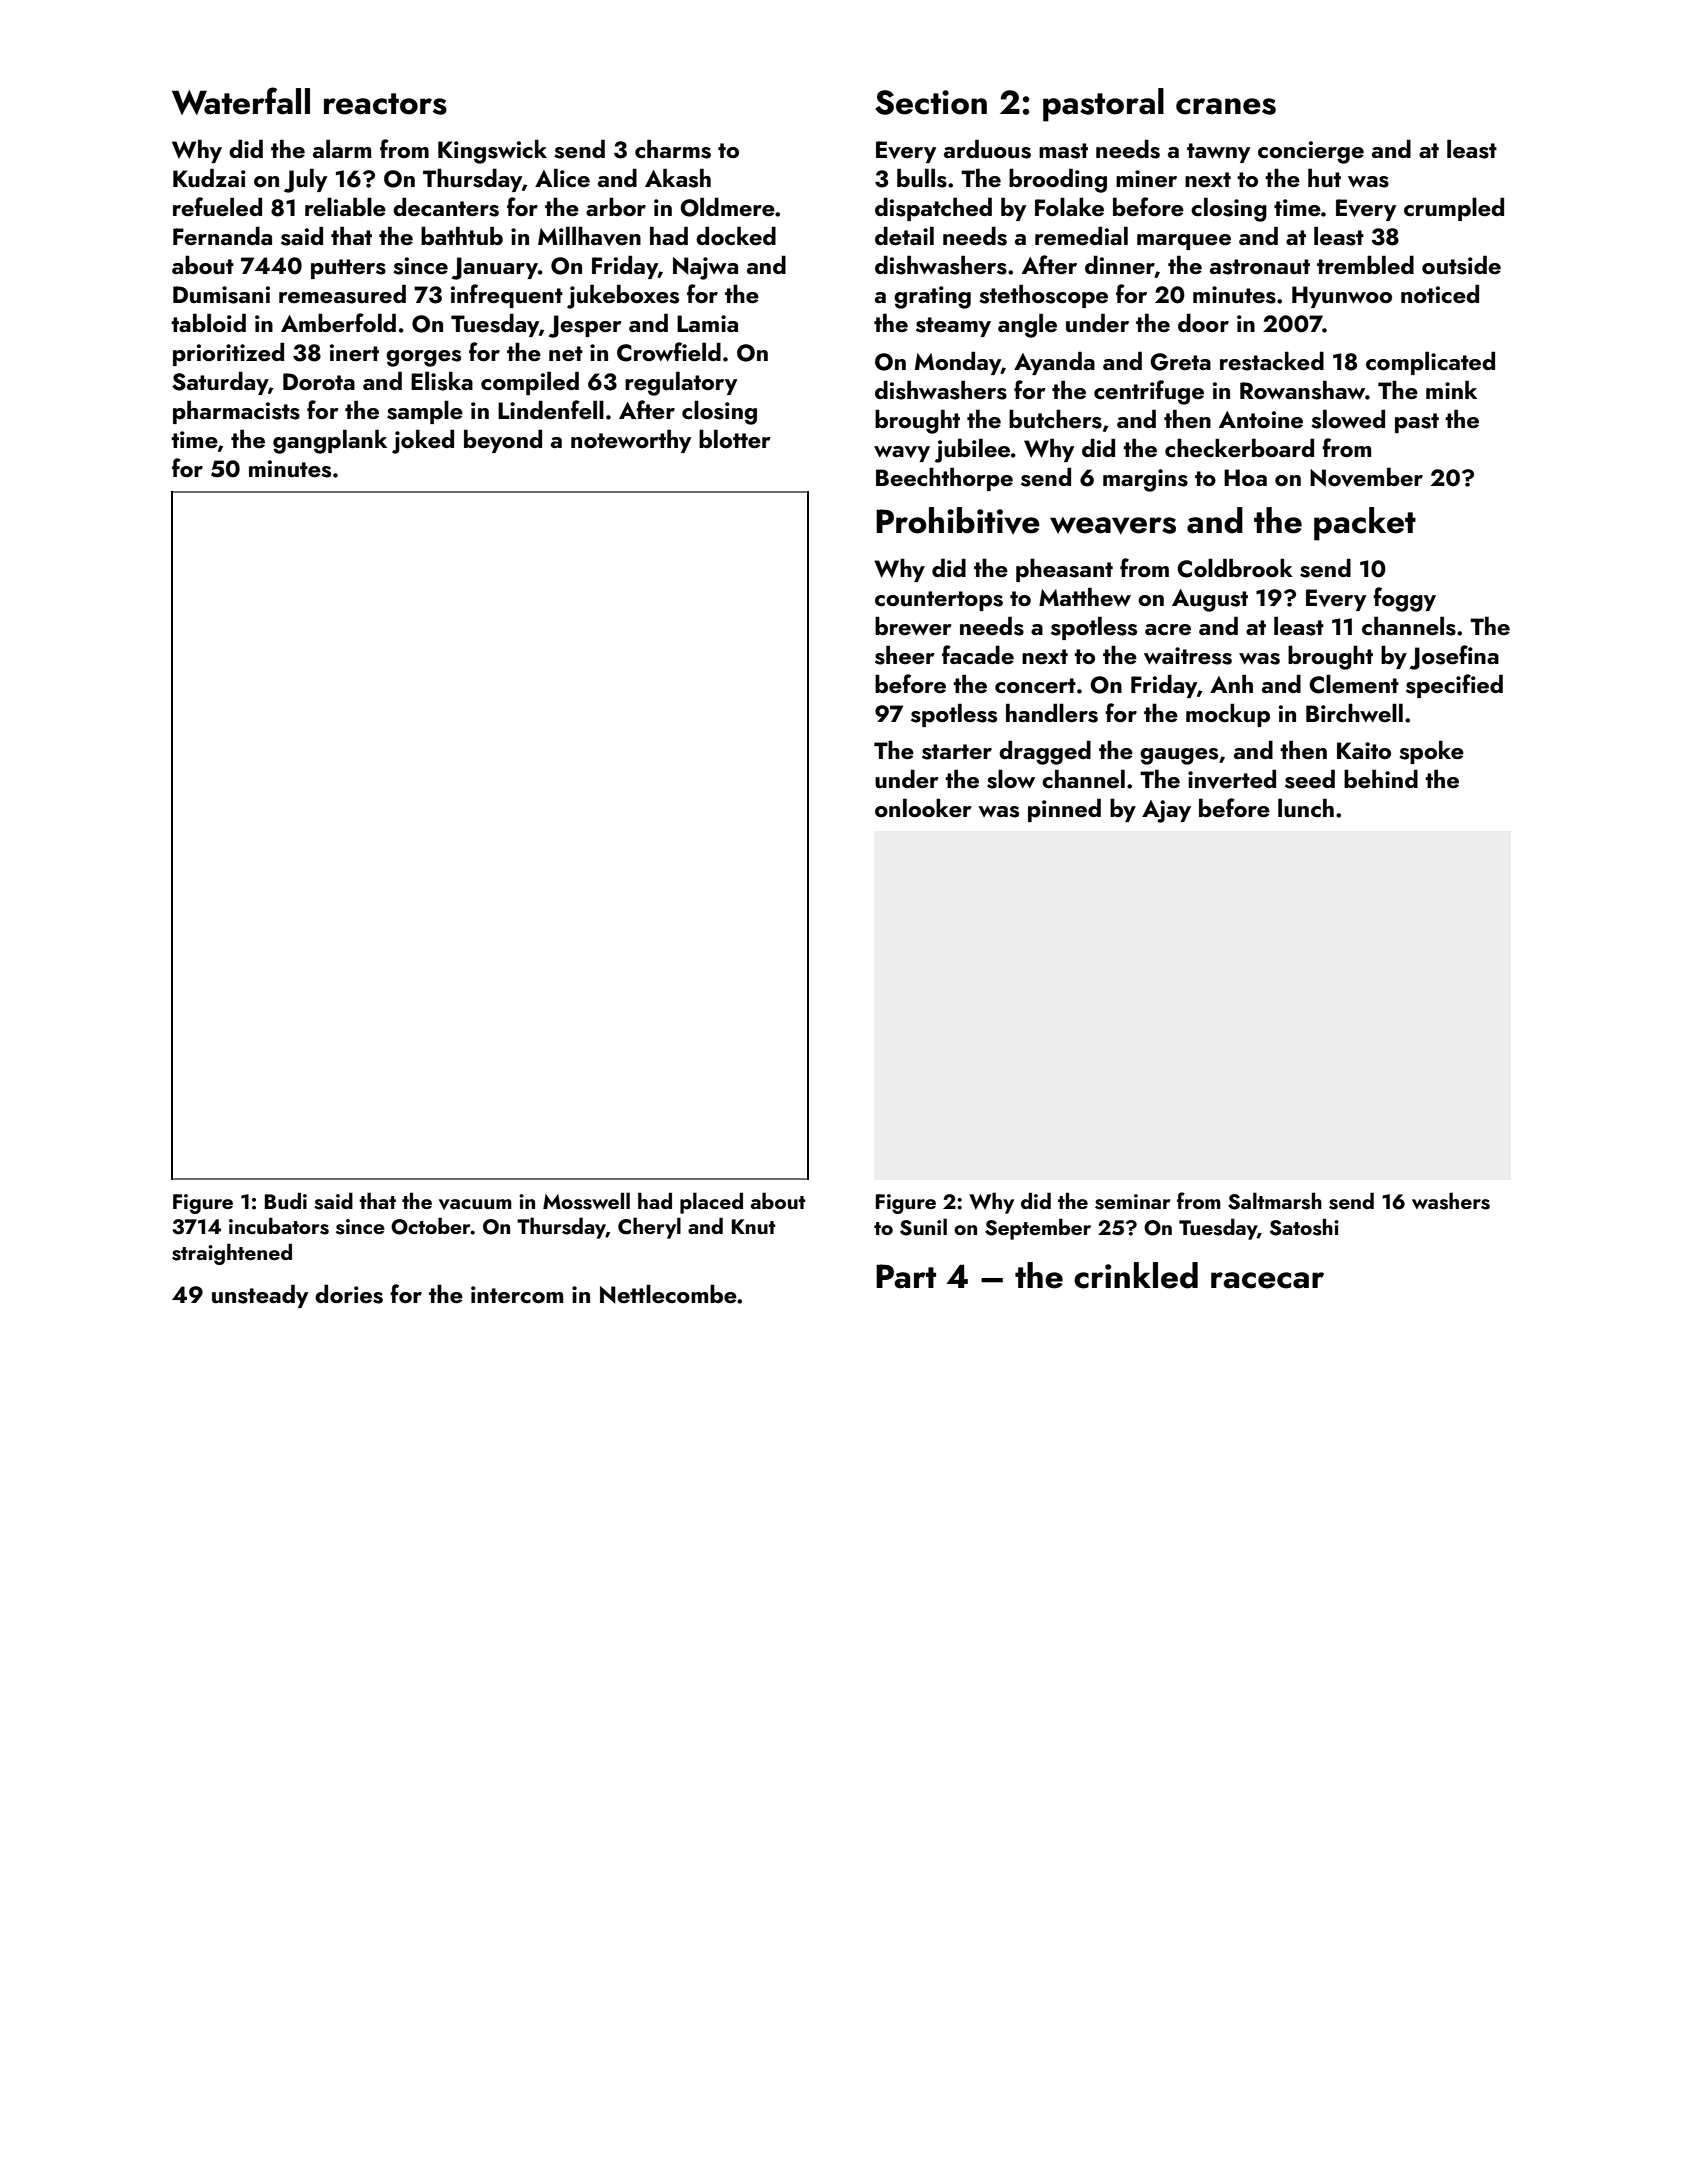 The image size is (1683, 2178). What do you see at coordinates (1226, 106) in the screenshot?
I see `cranes` at bounding box center [1226, 106].
